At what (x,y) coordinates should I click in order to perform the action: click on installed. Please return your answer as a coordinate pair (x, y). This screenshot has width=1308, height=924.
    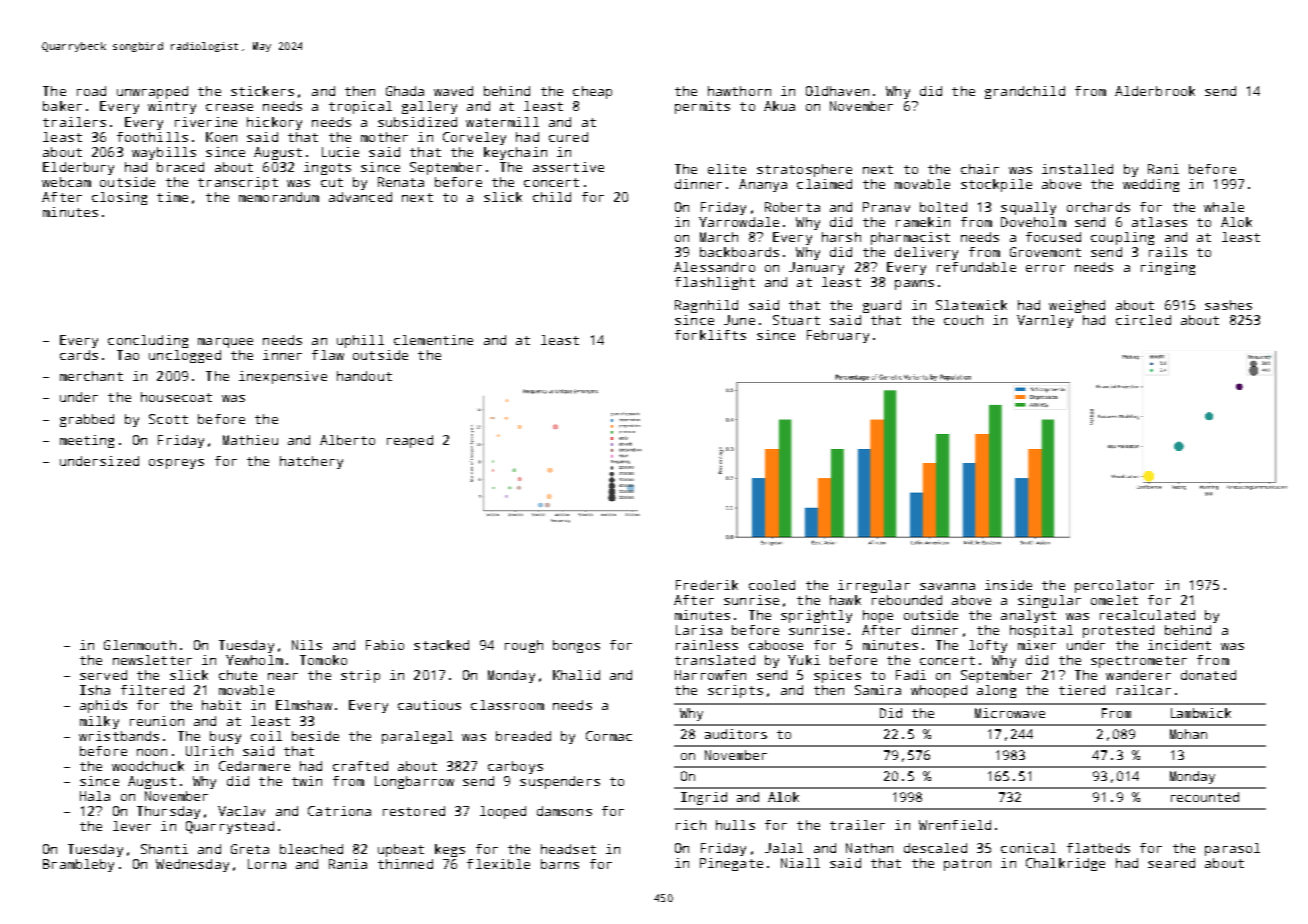
    Looking at the image, I should click on (1077, 169).
